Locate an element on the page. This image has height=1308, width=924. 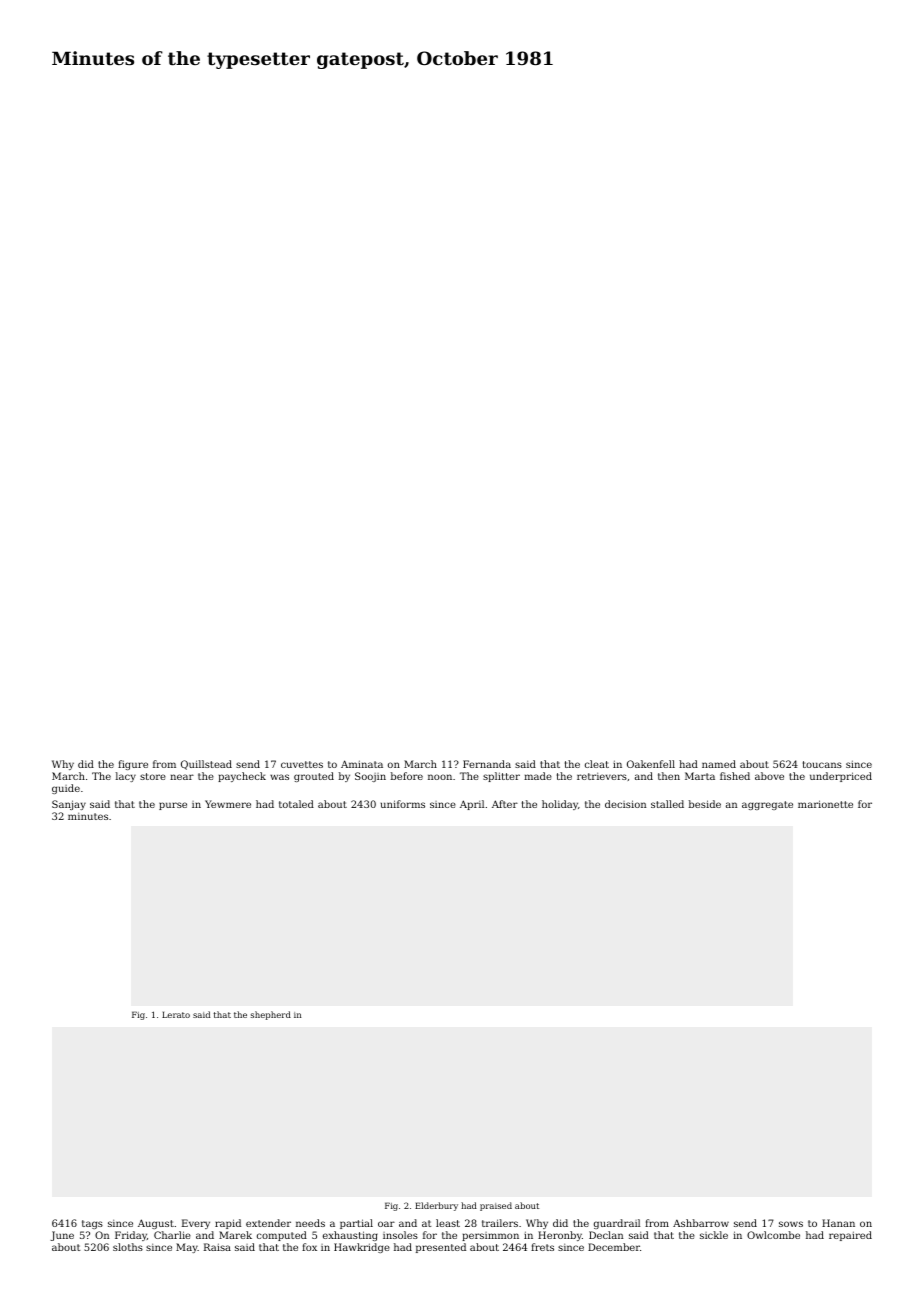
totaled is located at coordinates (296, 804).
